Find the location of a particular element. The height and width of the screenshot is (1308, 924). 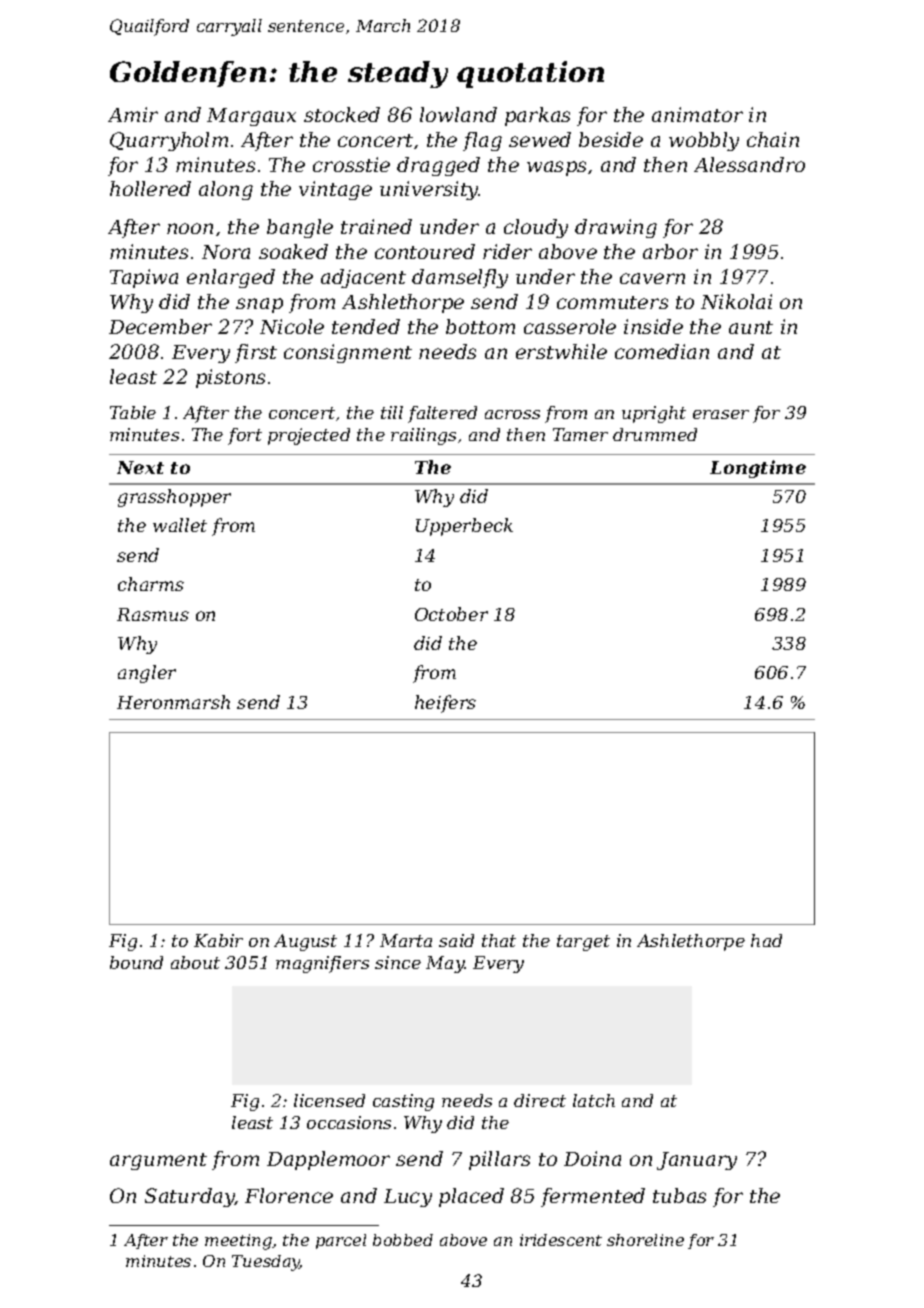

iridescent is located at coordinates (561, 1240).
